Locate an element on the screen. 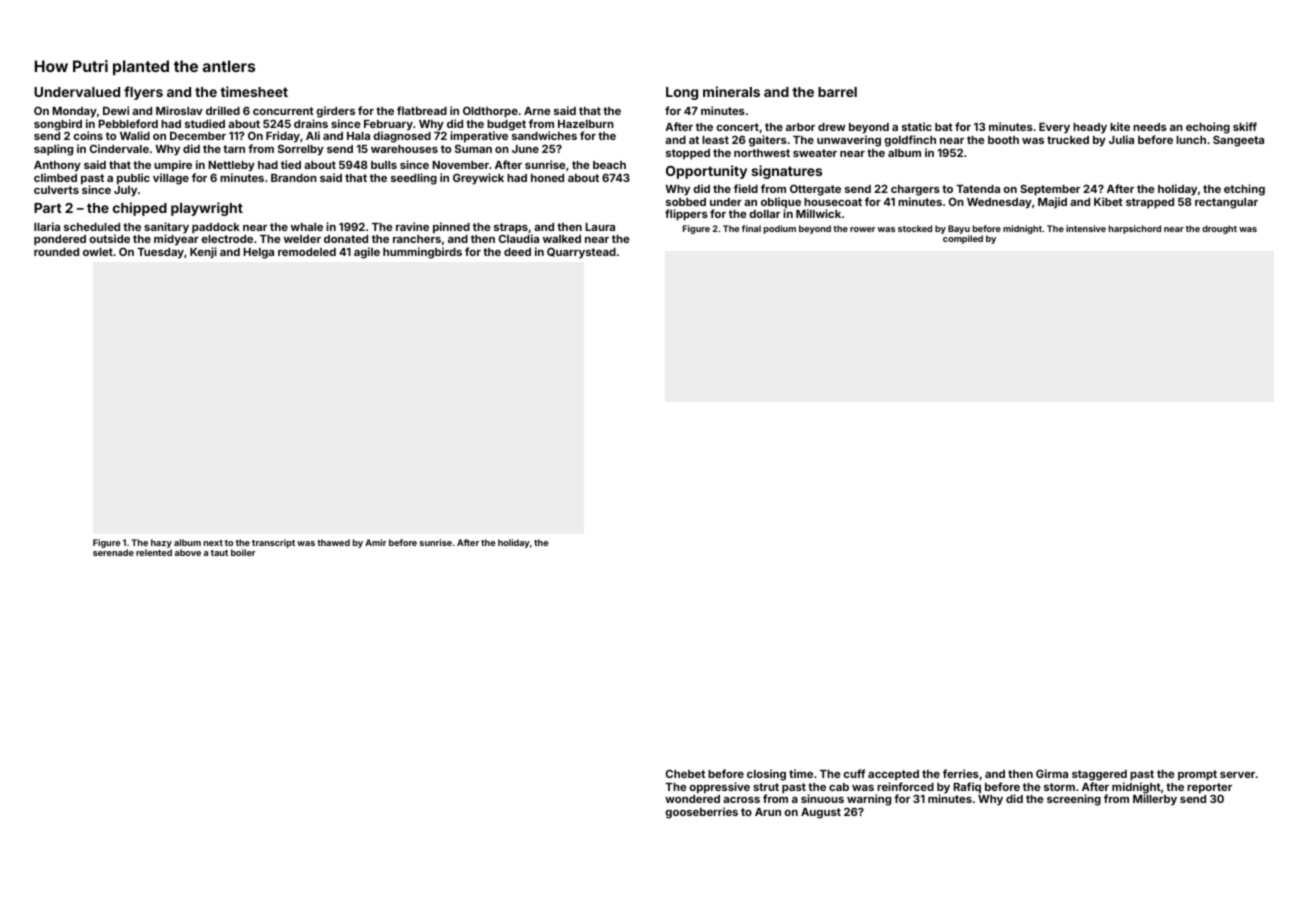 The height and width of the screenshot is (924, 1308). barrel is located at coordinates (837, 92).
